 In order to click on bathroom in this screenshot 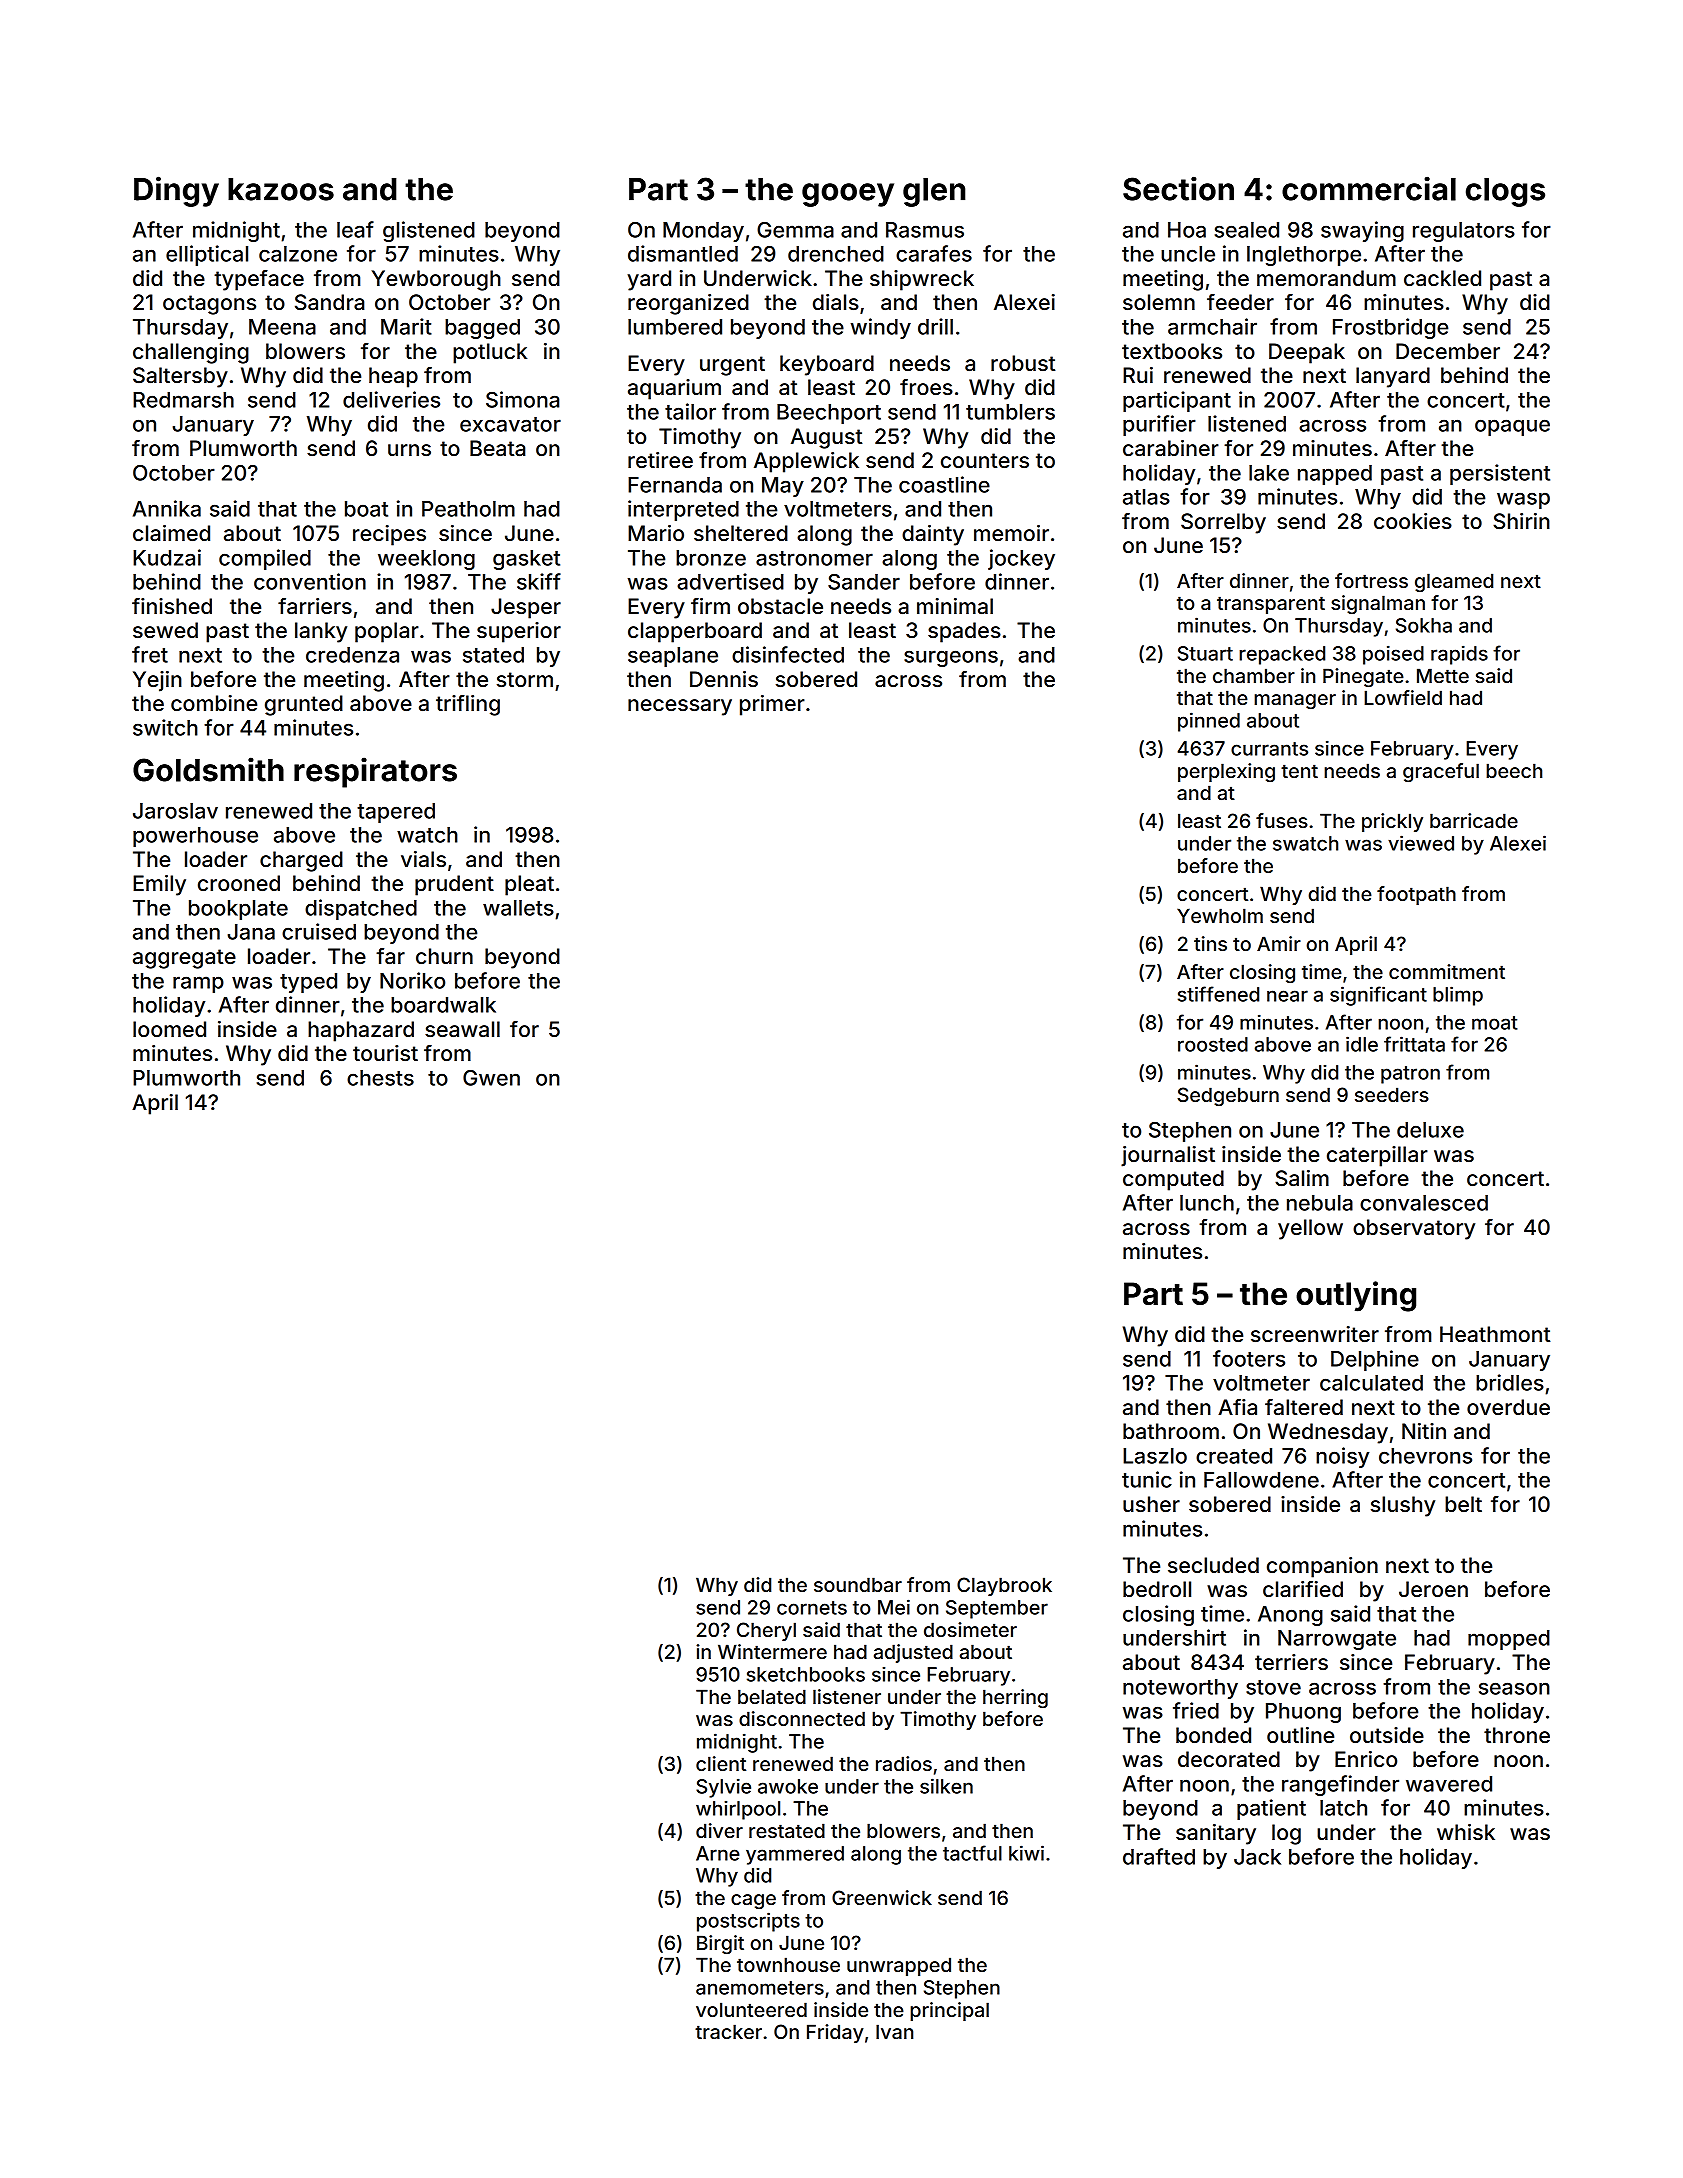, I will do `click(1171, 1431)`.
